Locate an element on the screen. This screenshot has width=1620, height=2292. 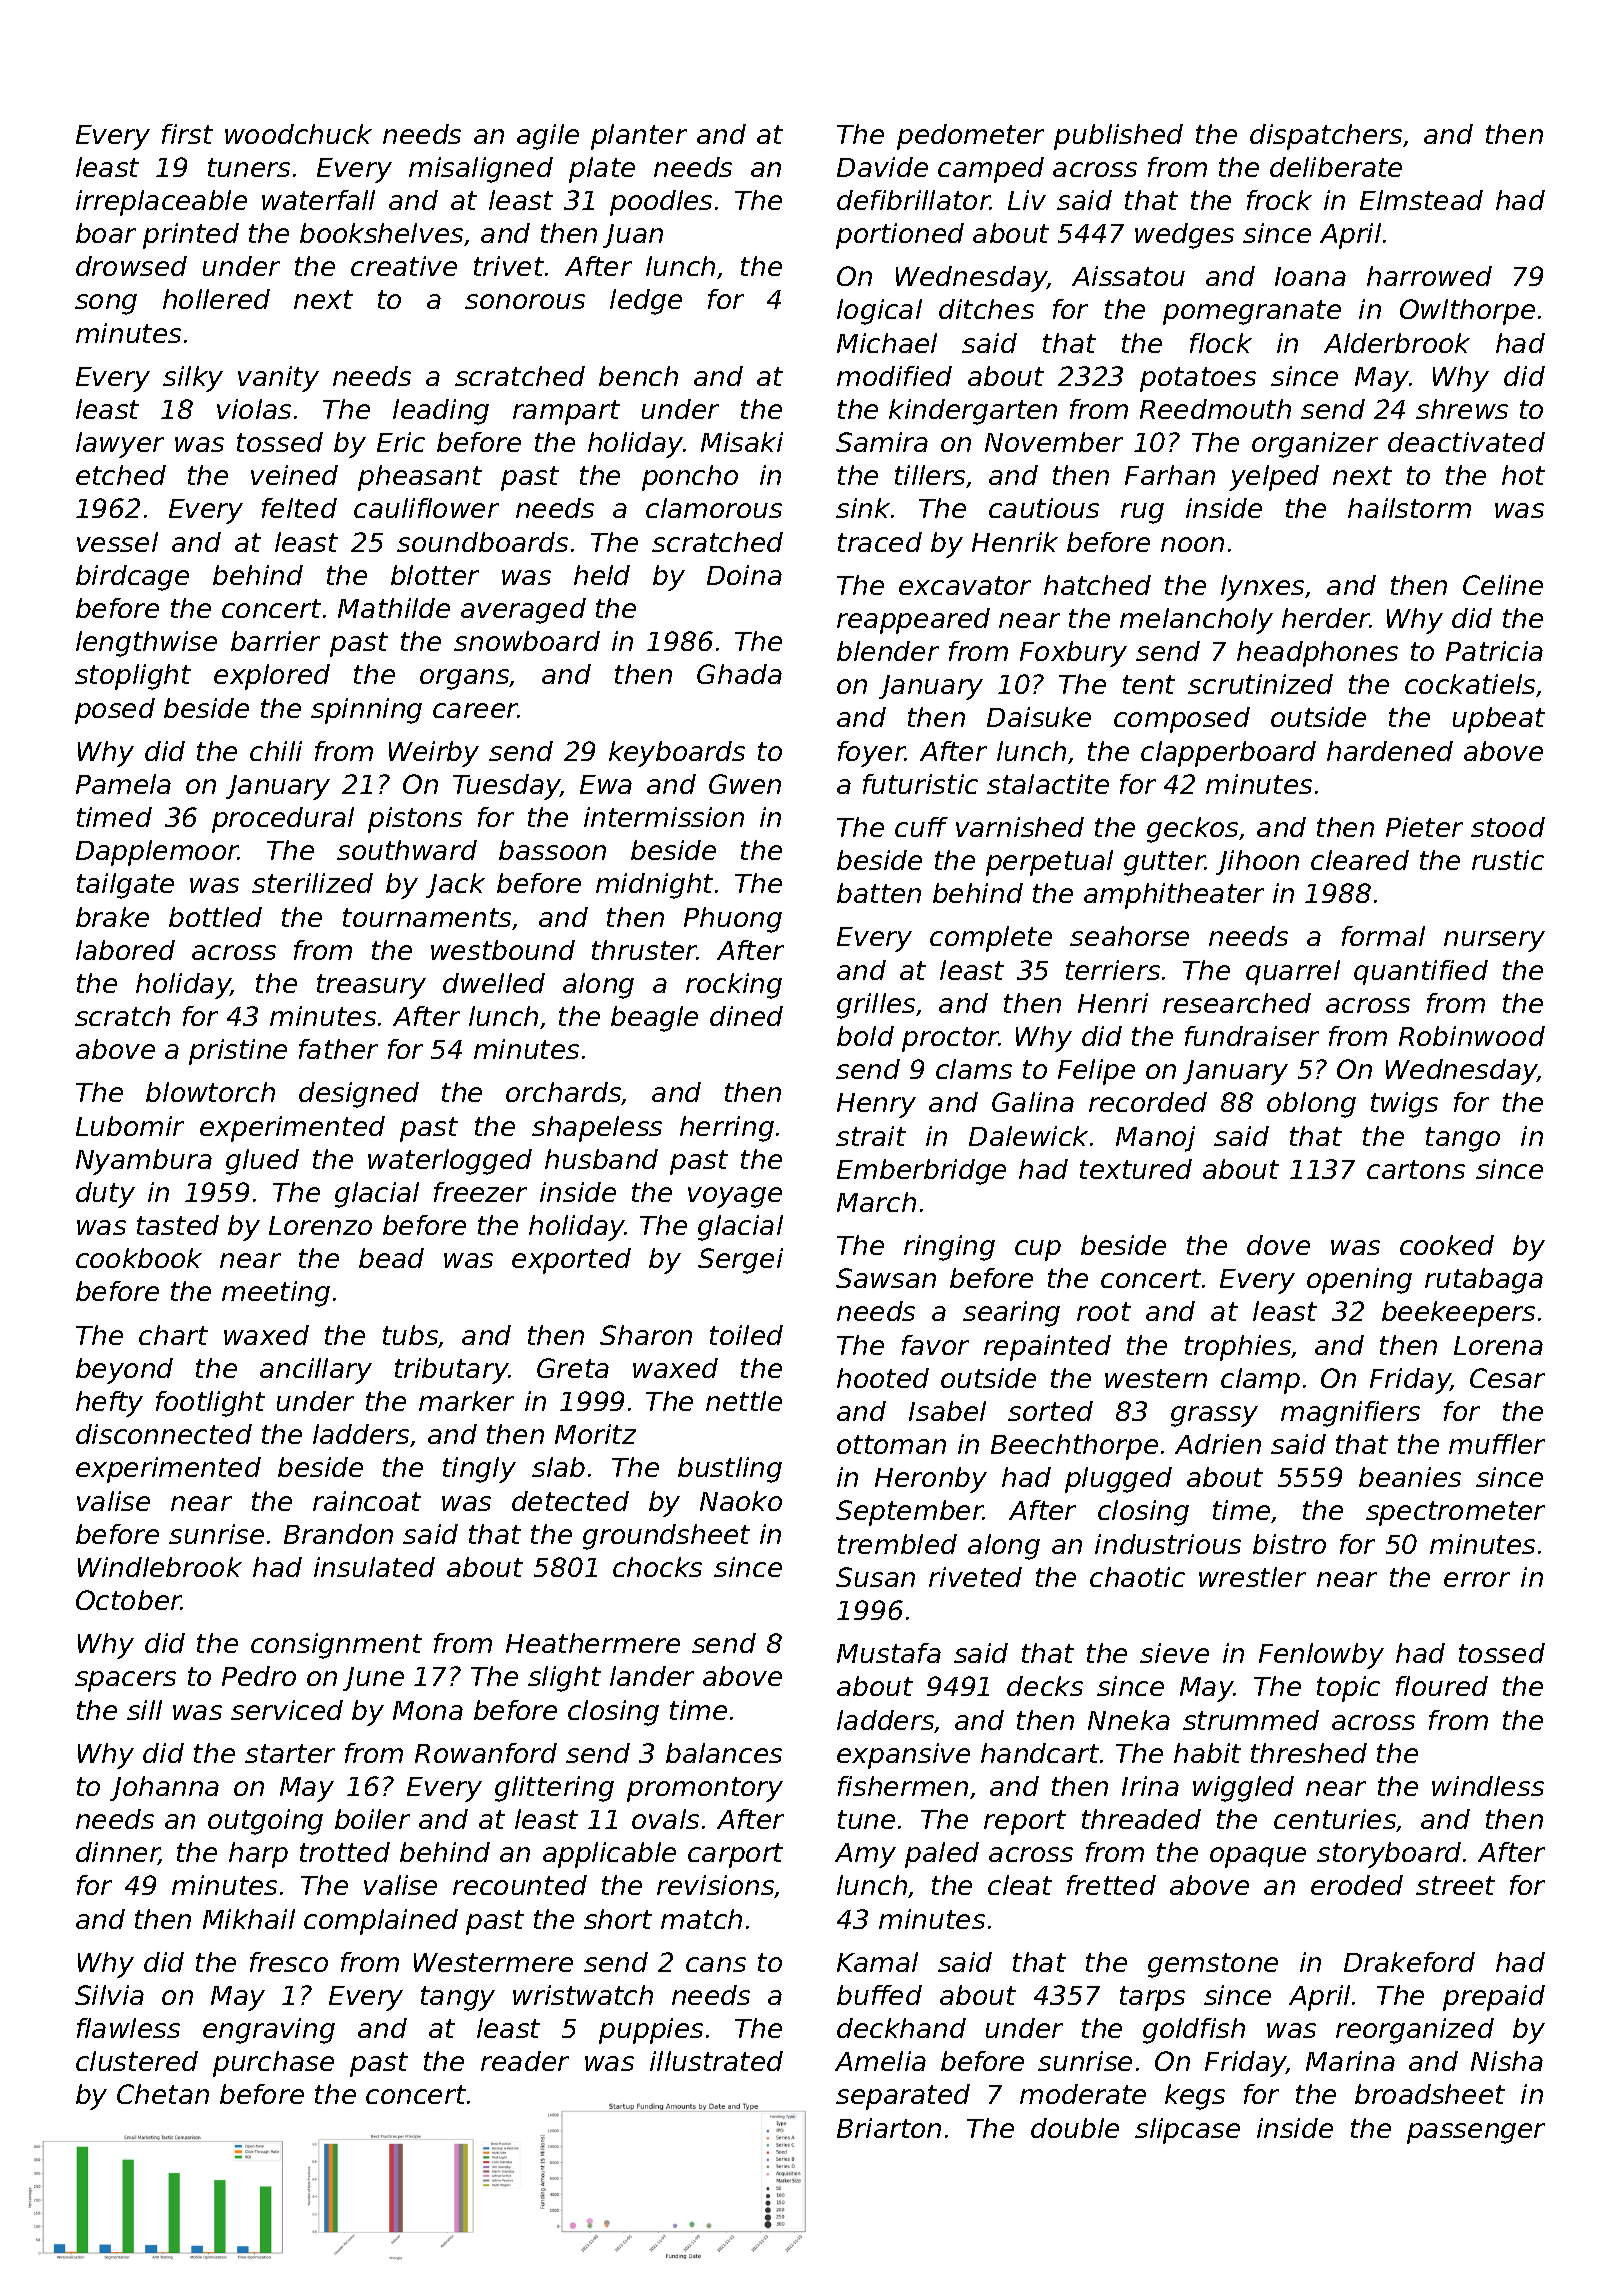
topic is located at coordinates (1348, 1689).
